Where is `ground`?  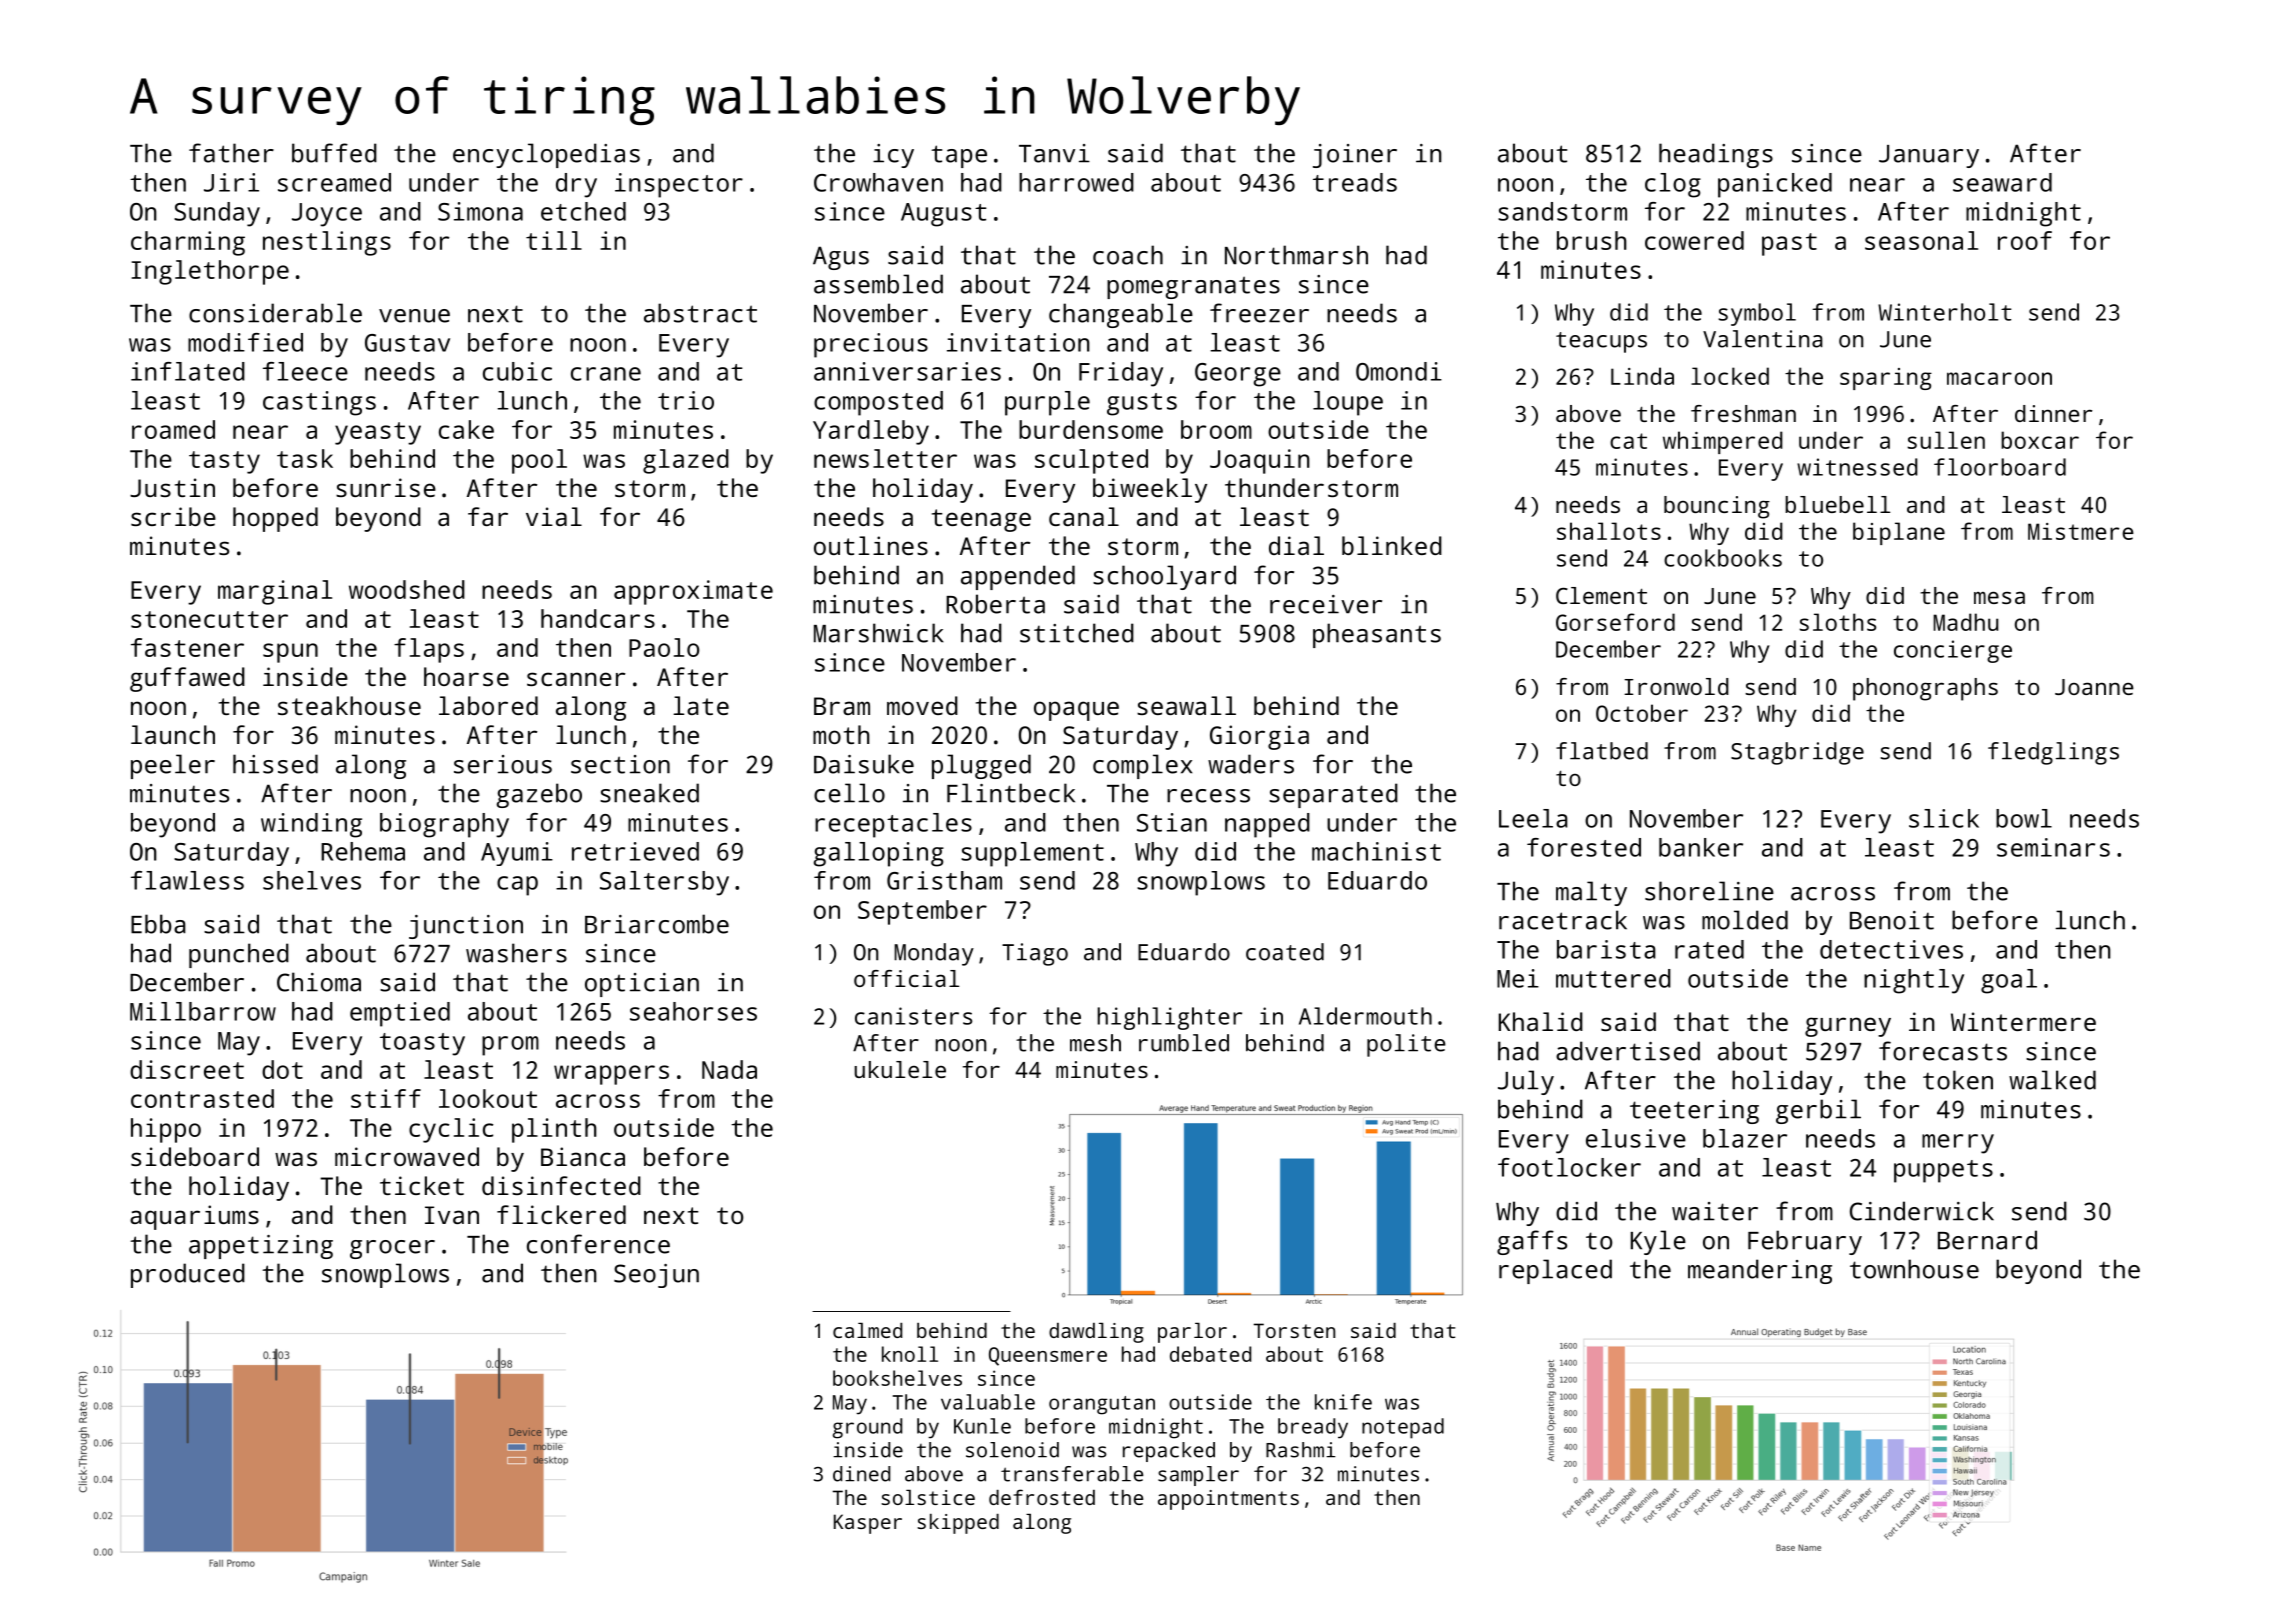 ground is located at coordinates (867, 1428).
